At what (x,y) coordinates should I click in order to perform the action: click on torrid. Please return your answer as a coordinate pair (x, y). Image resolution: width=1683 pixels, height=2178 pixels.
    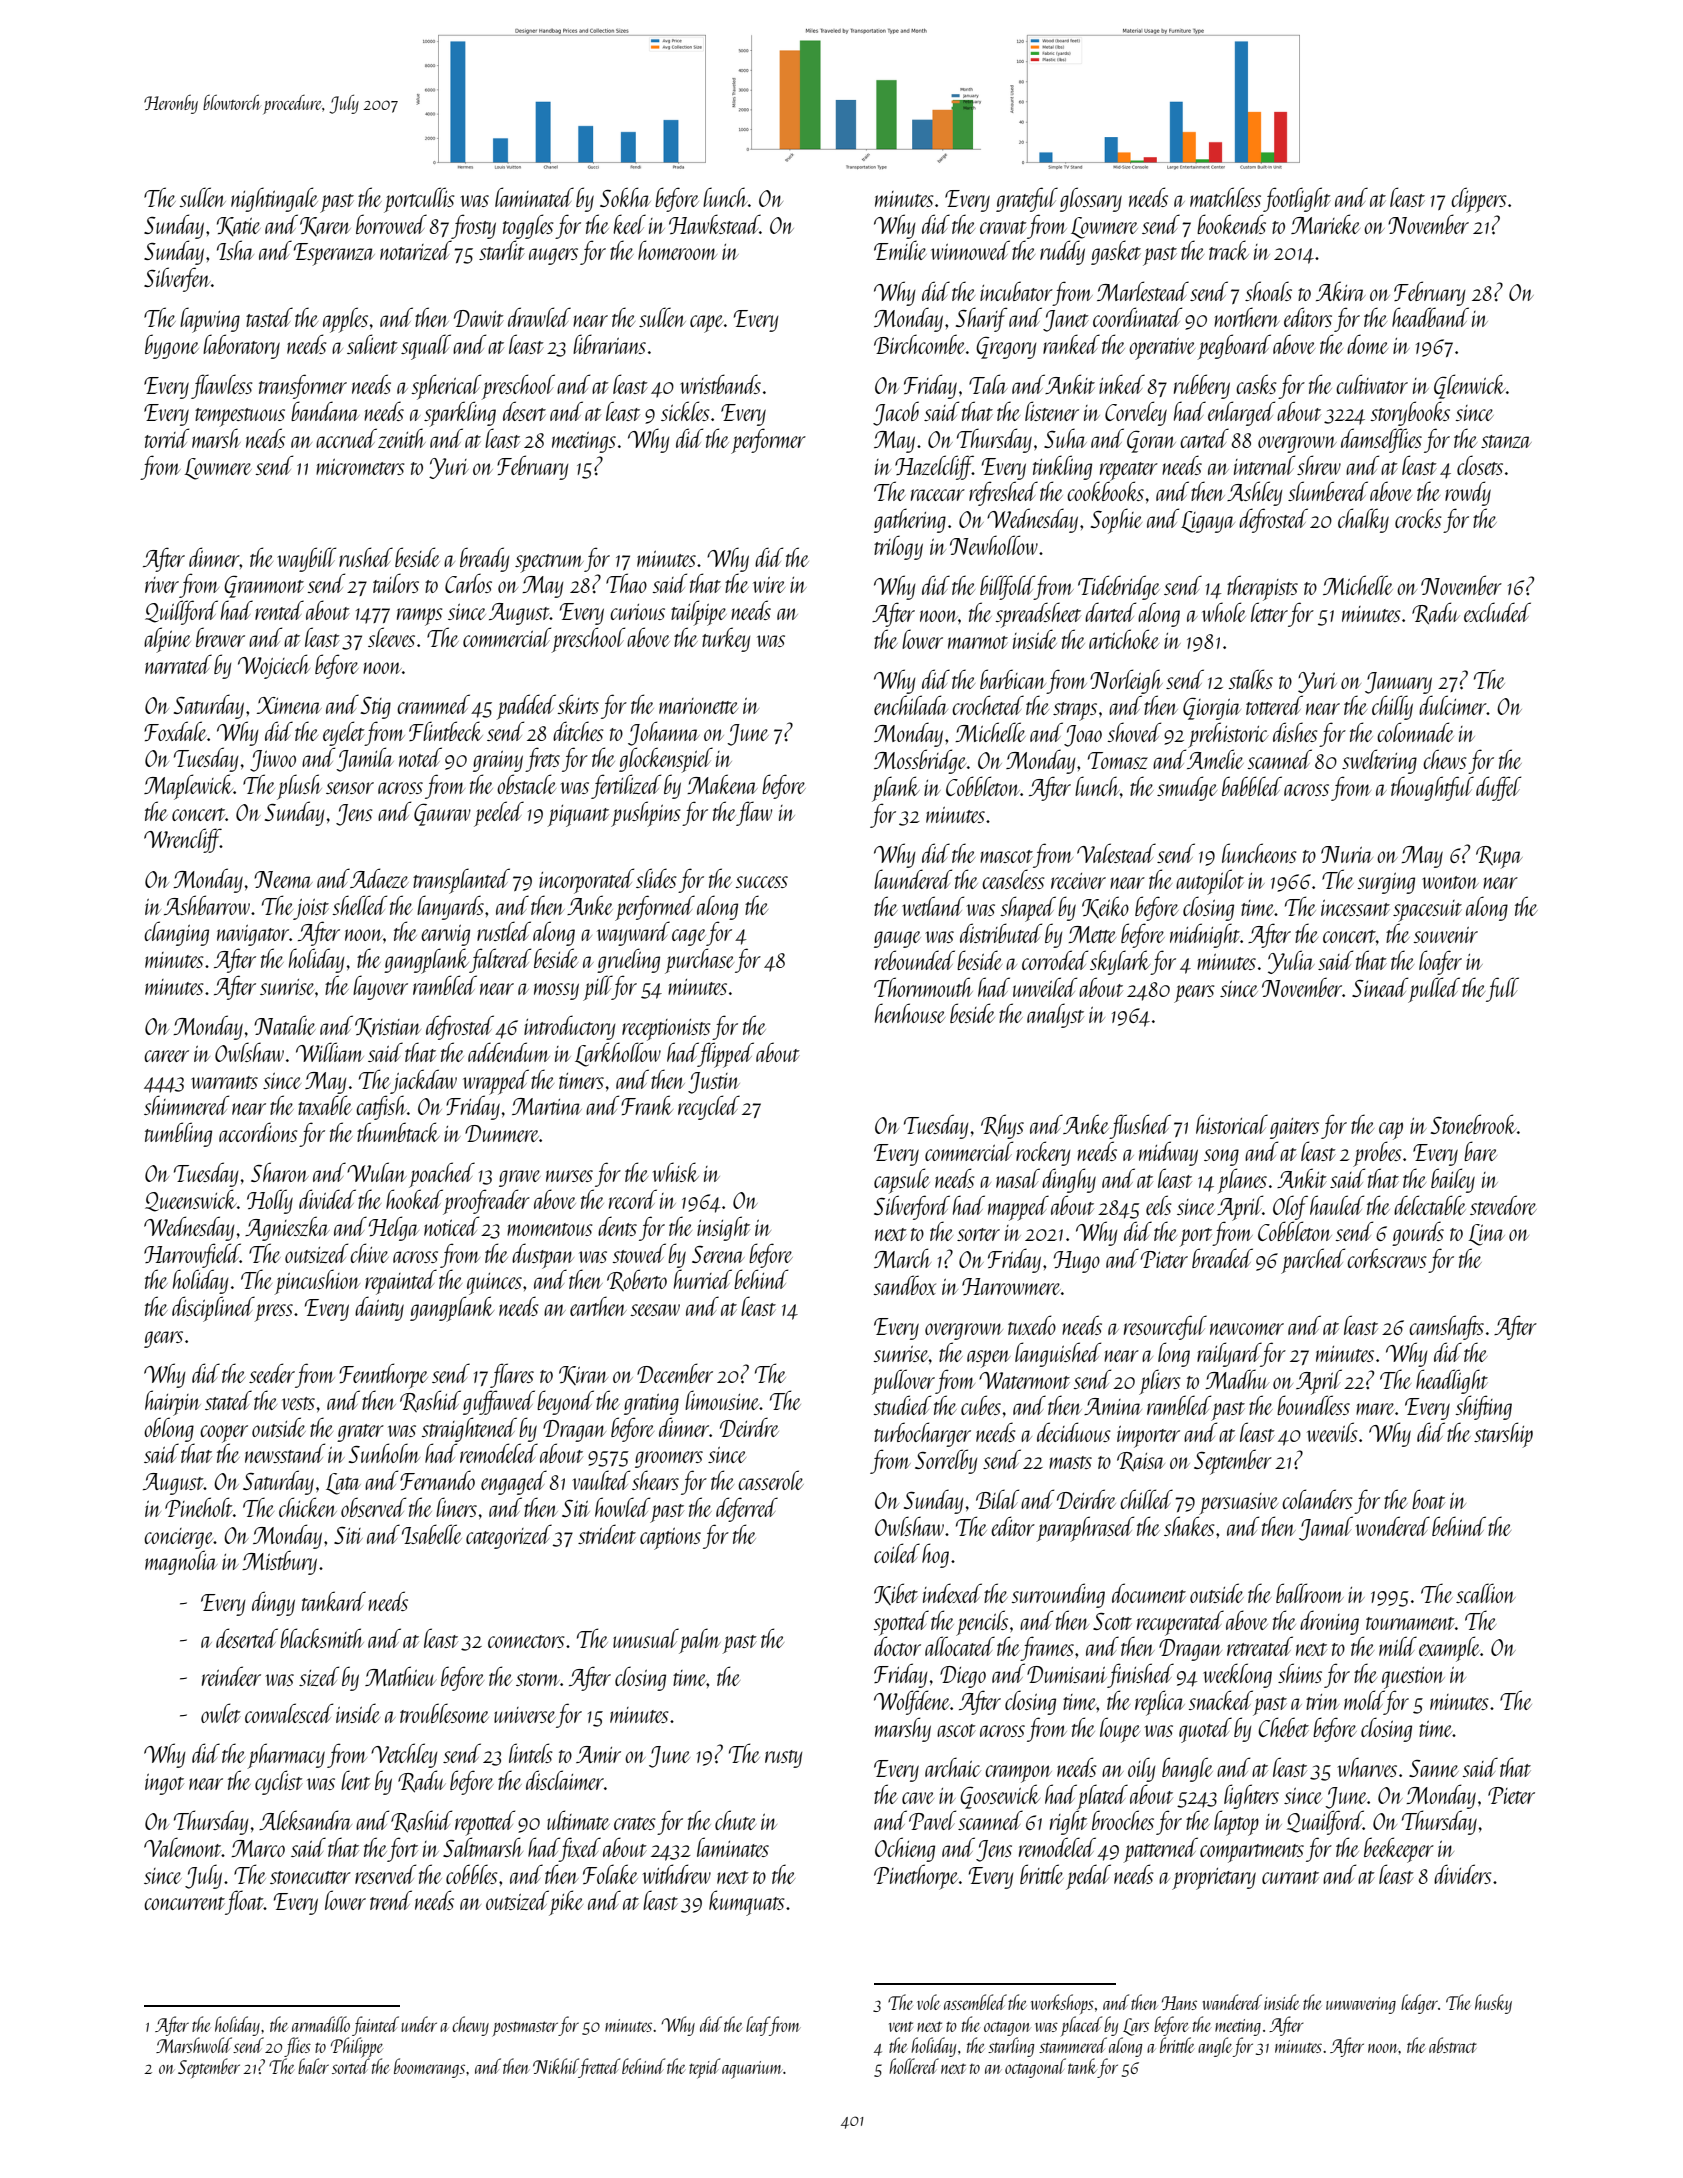
    Looking at the image, I should click on (167, 438).
